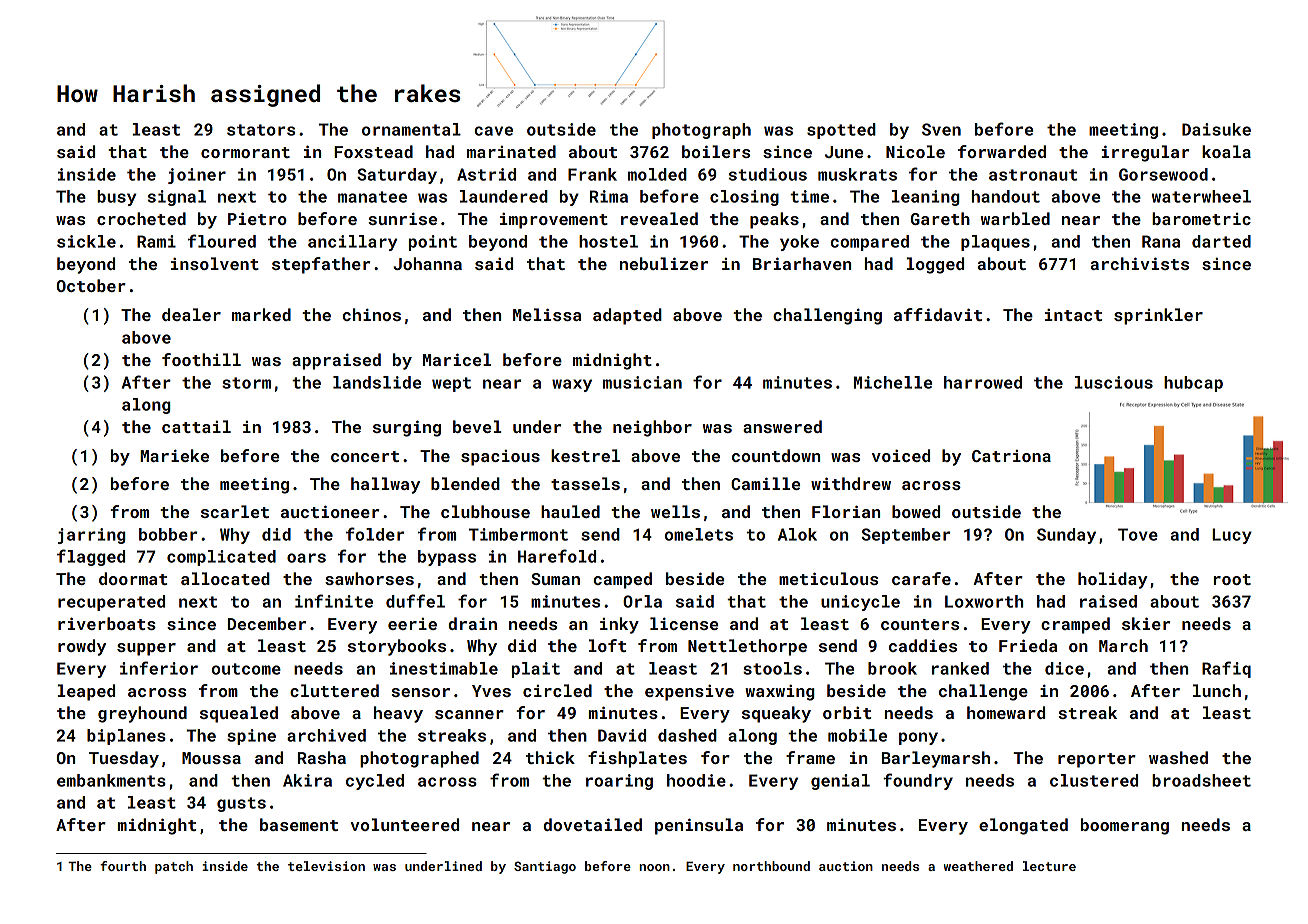 The image size is (1308, 924). Describe the element at coordinates (1216, 129) in the image. I see `Daisuke` at that location.
